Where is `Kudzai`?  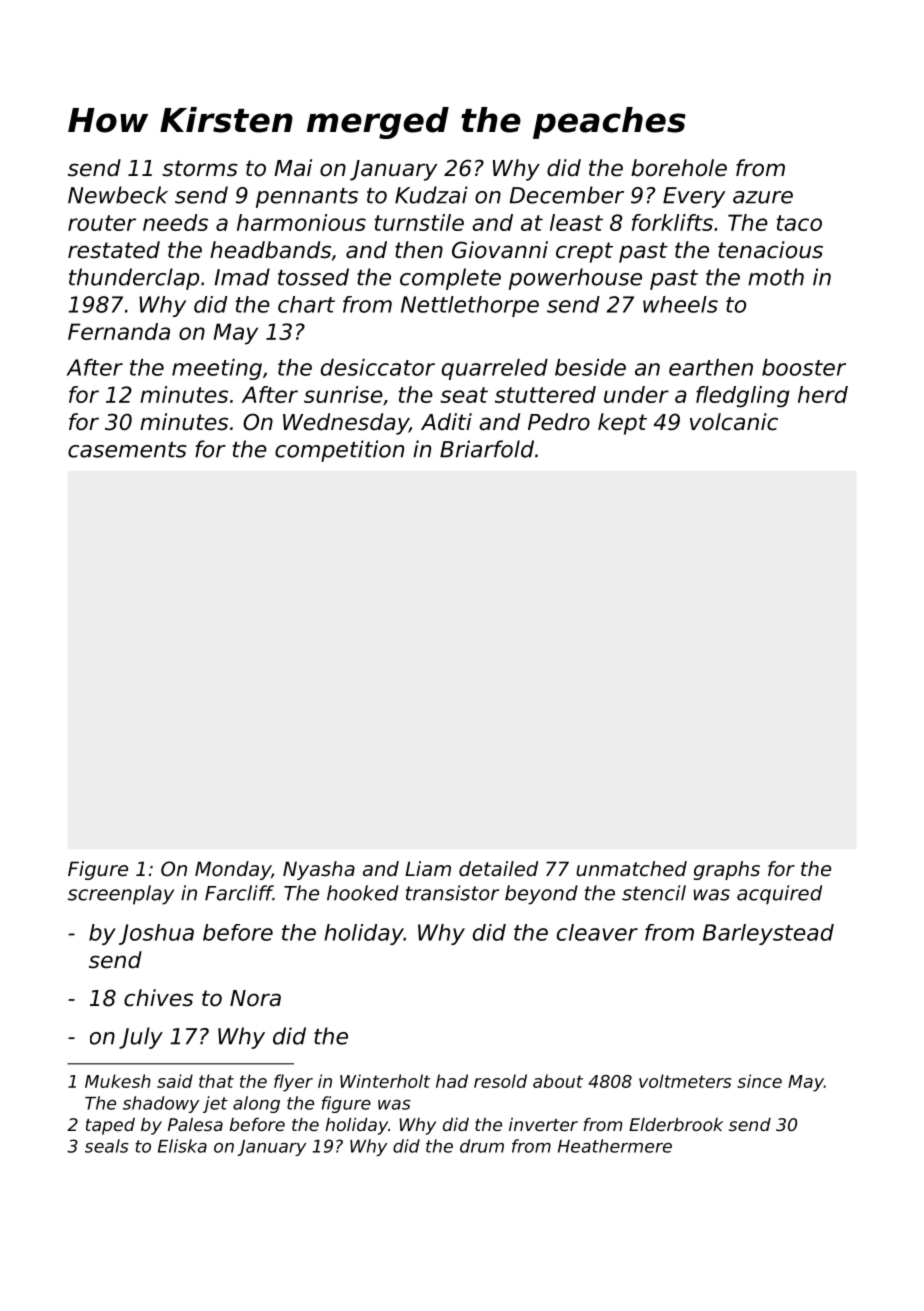
Kudzai is located at coordinates (431, 195).
